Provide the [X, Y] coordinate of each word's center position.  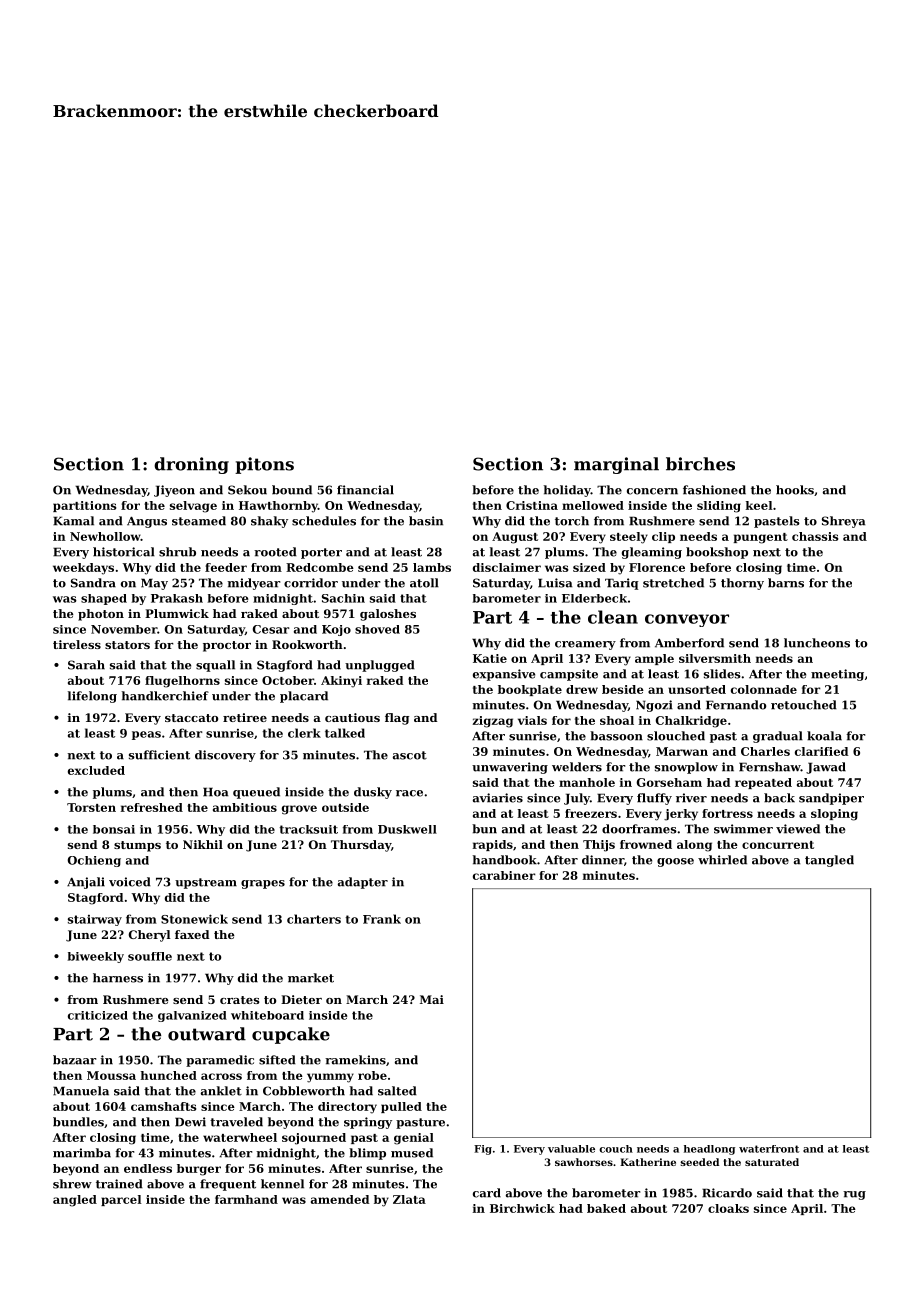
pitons [264, 465]
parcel [121, 1200]
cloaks [728, 1208]
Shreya [843, 522]
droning [191, 465]
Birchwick [522, 1208]
